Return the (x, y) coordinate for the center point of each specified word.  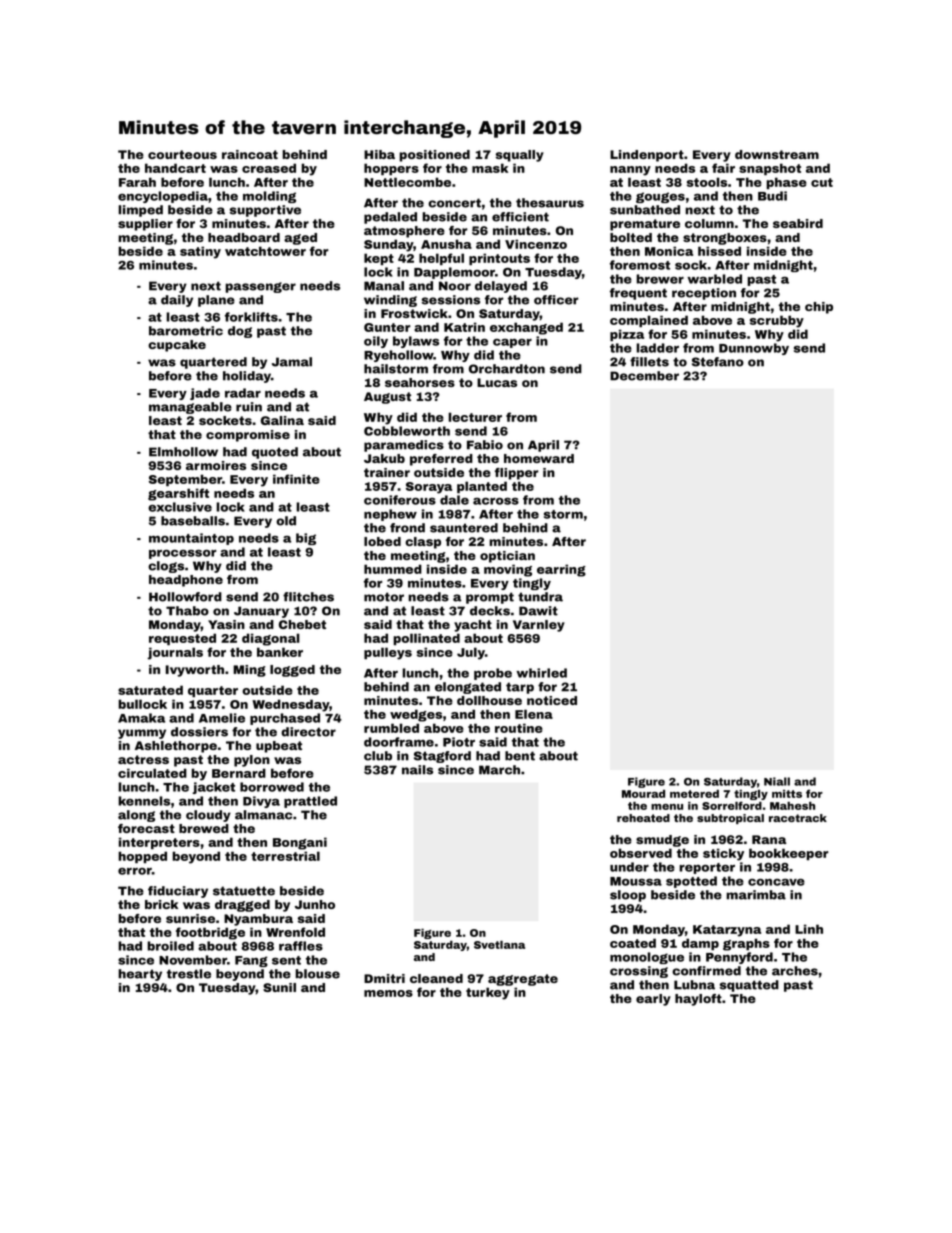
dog (240, 332)
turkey (488, 993)
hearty (140, 975)
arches (795, 971)
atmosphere (404, 232)
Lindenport (647, 156)
